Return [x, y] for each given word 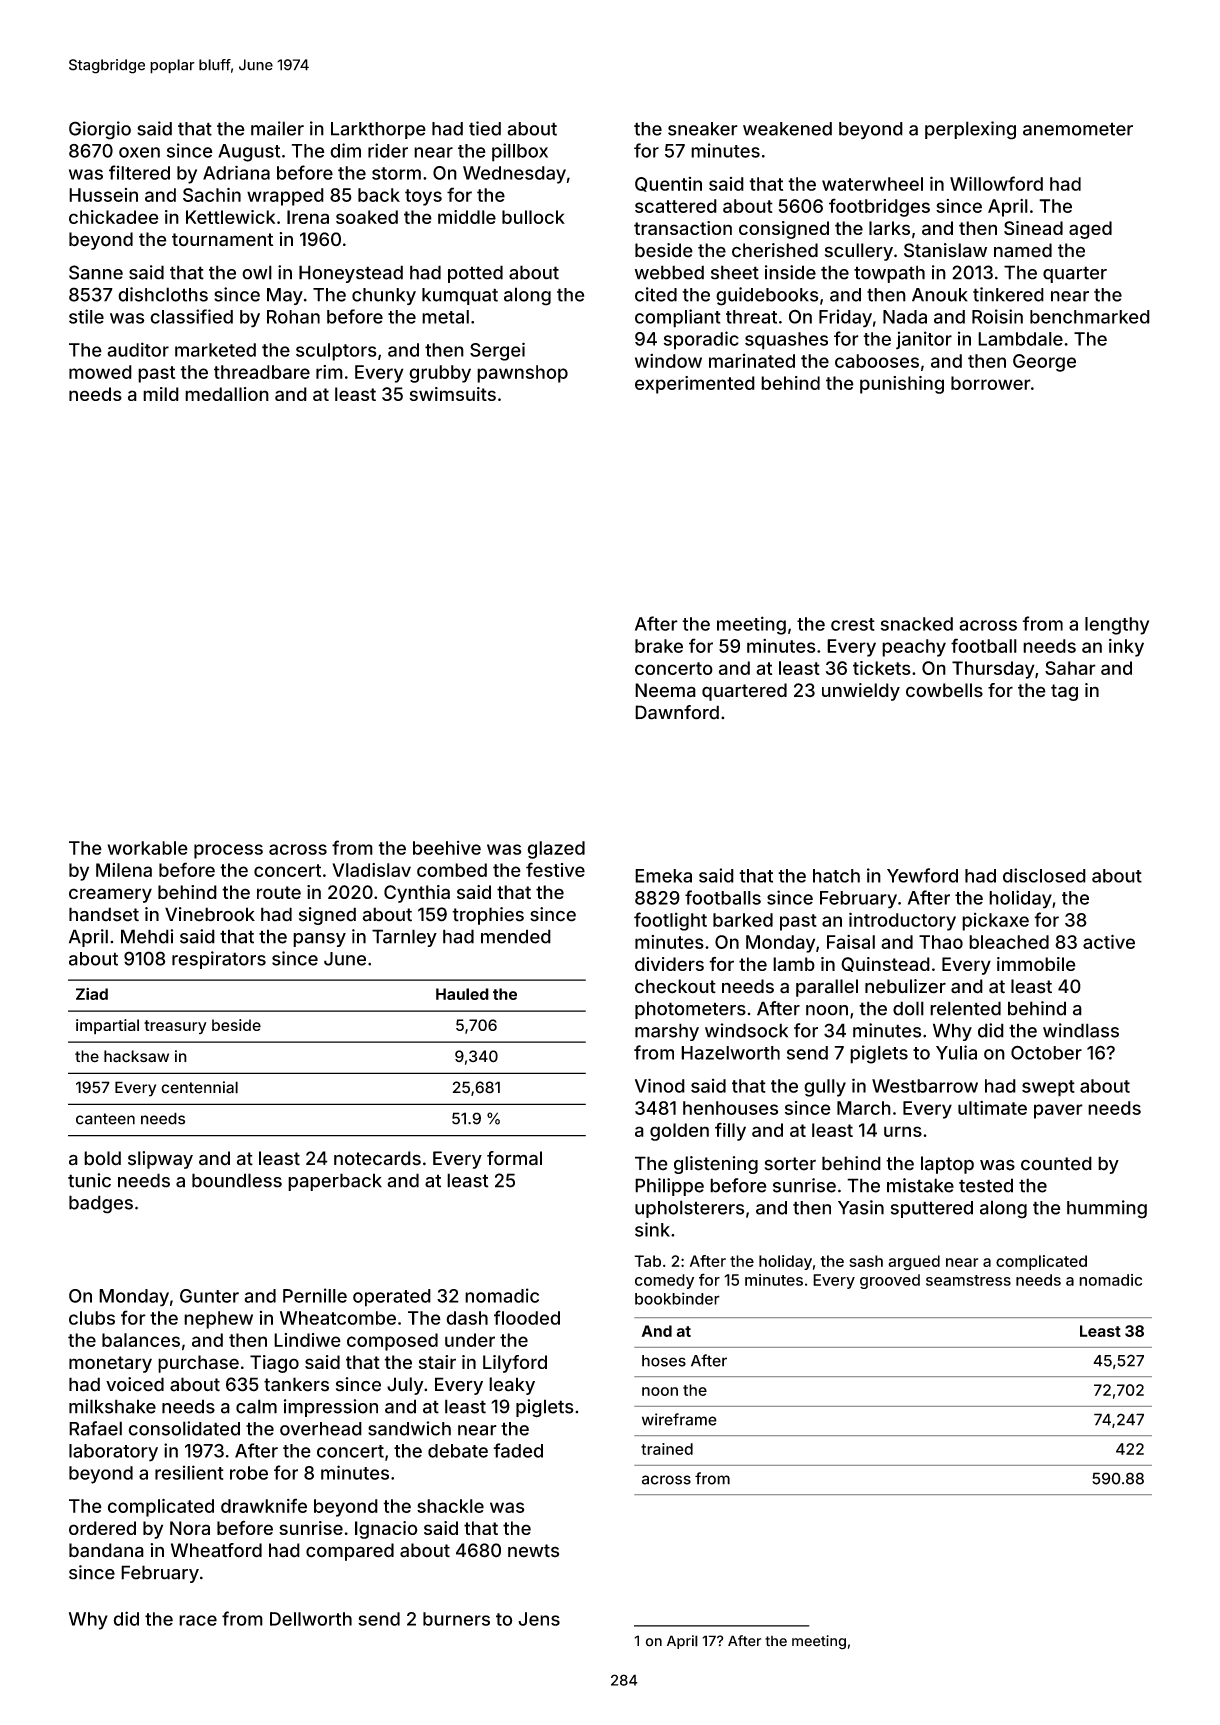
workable [147, 848]
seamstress [968, 1280]
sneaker [703, 129]
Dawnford [677, 712]
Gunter [209, 1296]
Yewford [922, 875]
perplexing [970, 130]
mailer [277, 128]
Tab [648, 1261]
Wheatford [216, 1550]
